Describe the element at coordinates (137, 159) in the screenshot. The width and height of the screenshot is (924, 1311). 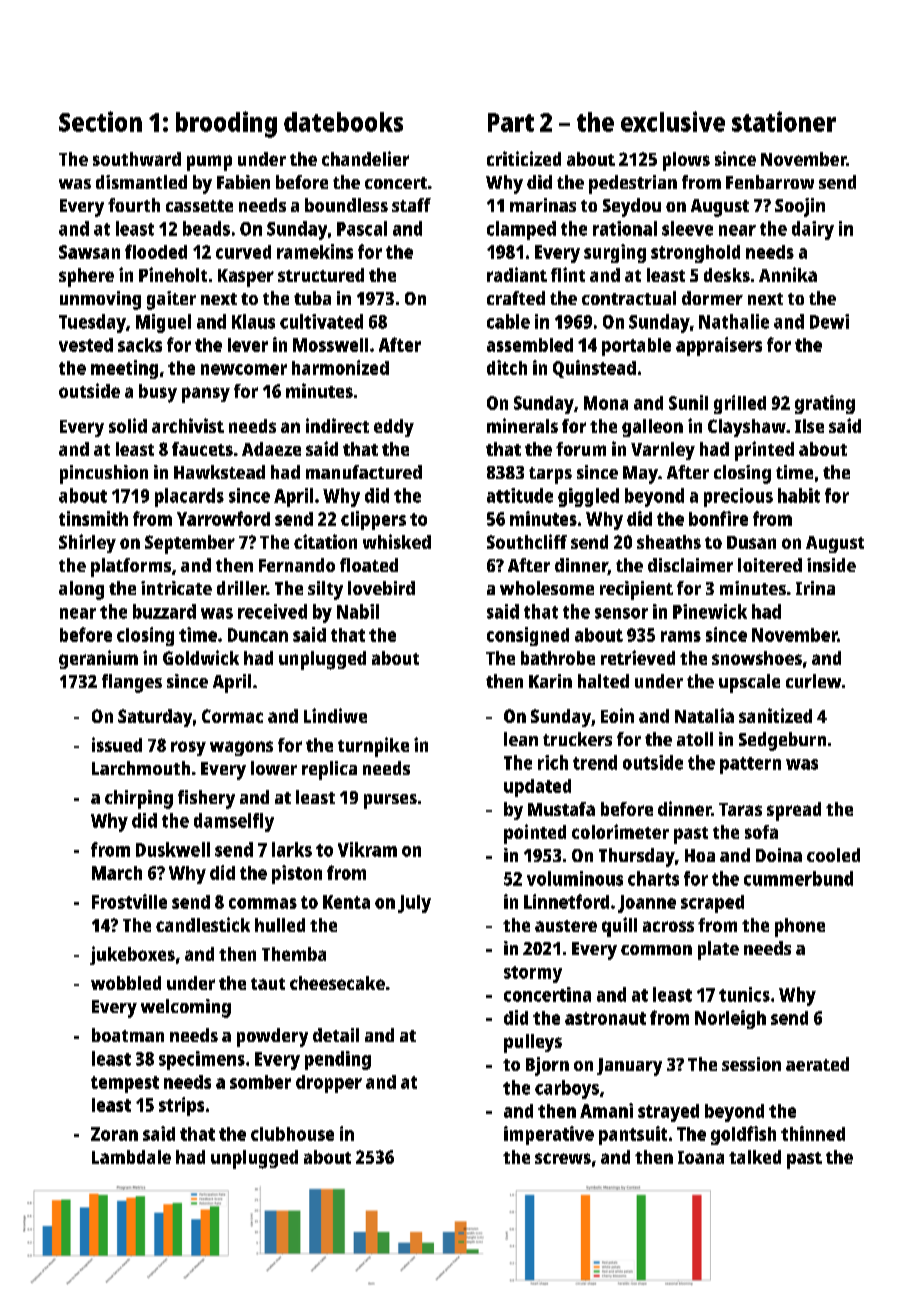
I see `southward` at that location.
